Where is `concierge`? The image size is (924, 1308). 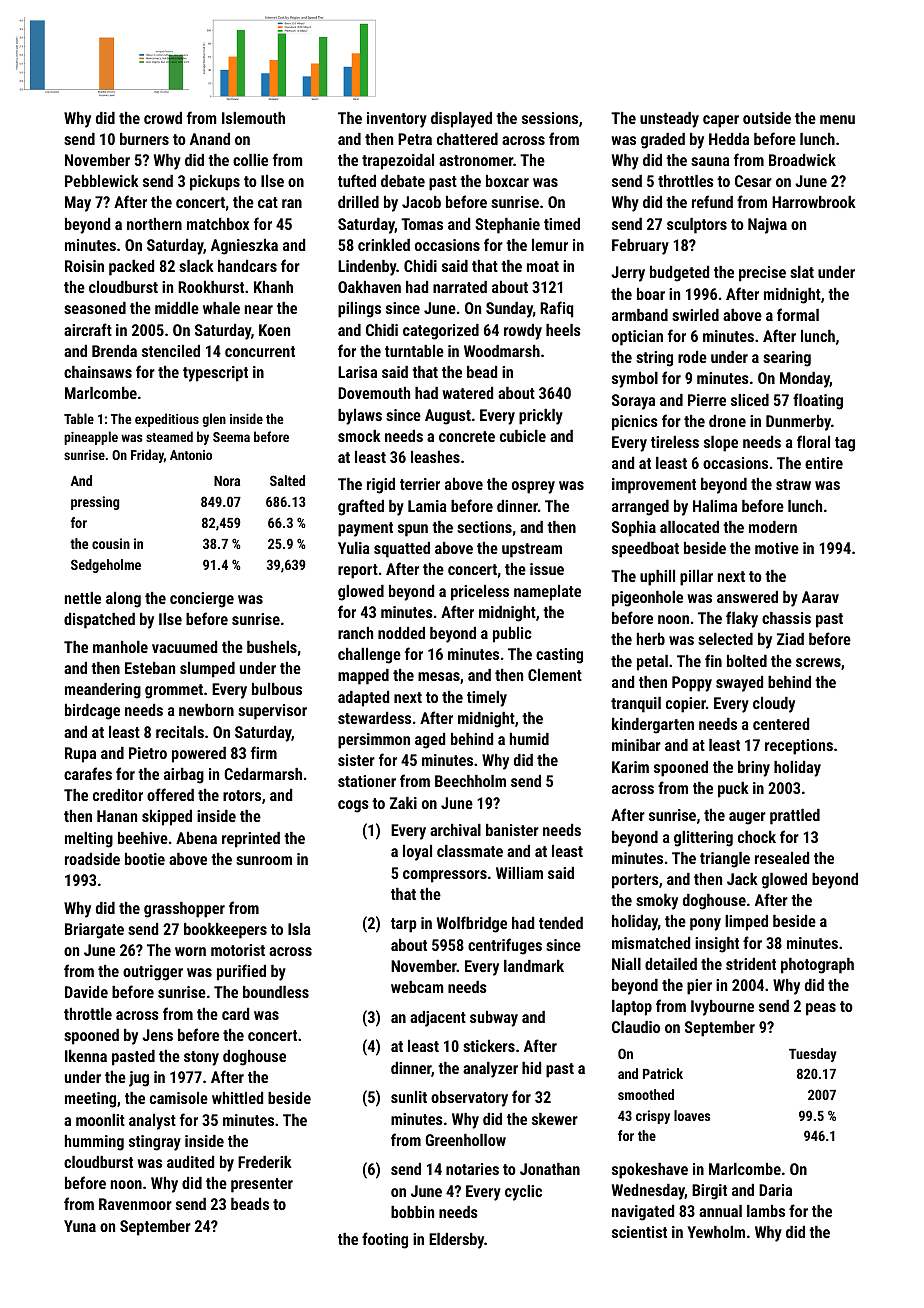 concierge is located at coordinates (202, 600).
